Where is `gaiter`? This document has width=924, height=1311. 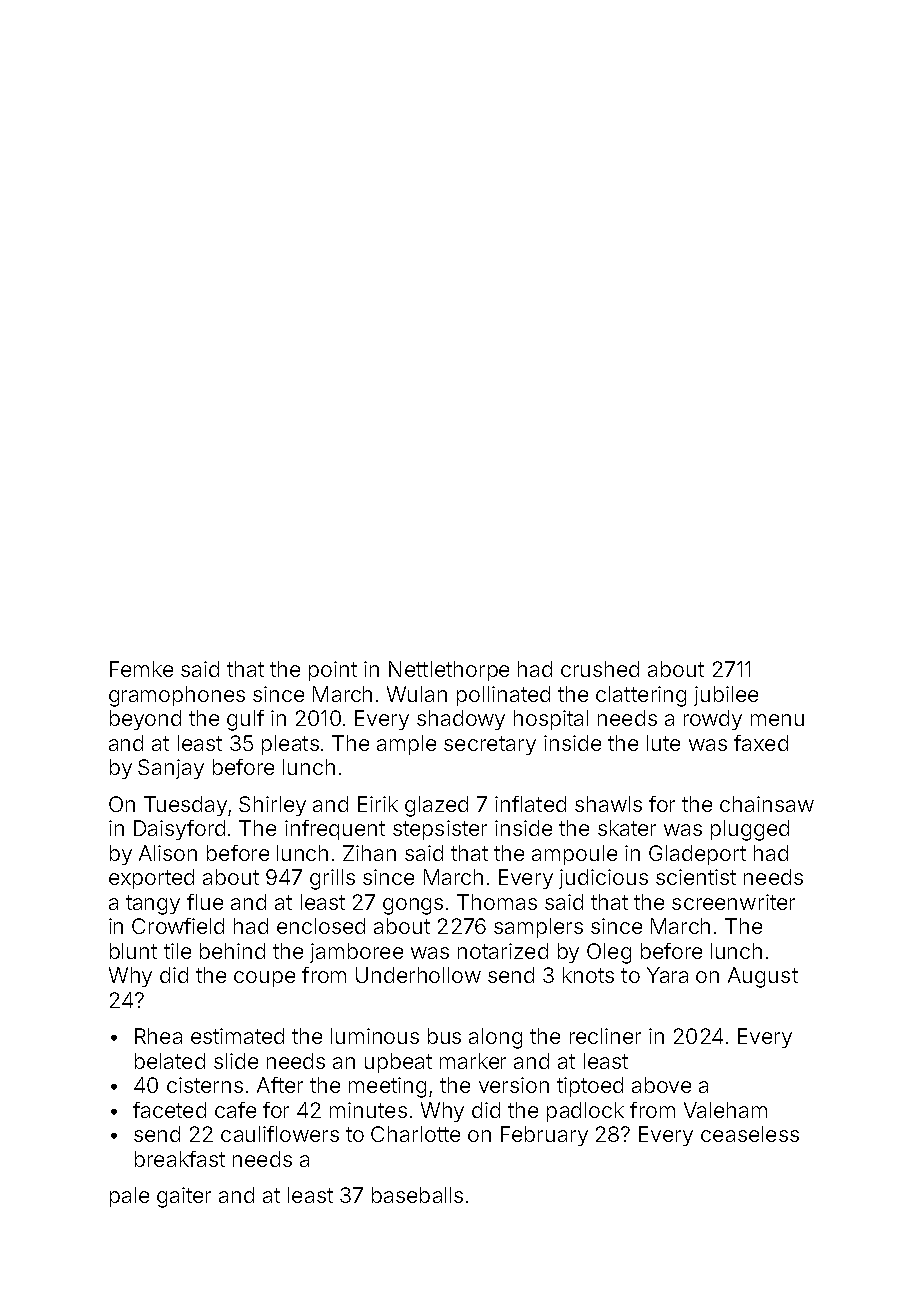 gaiter is located at coordinates (184, 1197).
